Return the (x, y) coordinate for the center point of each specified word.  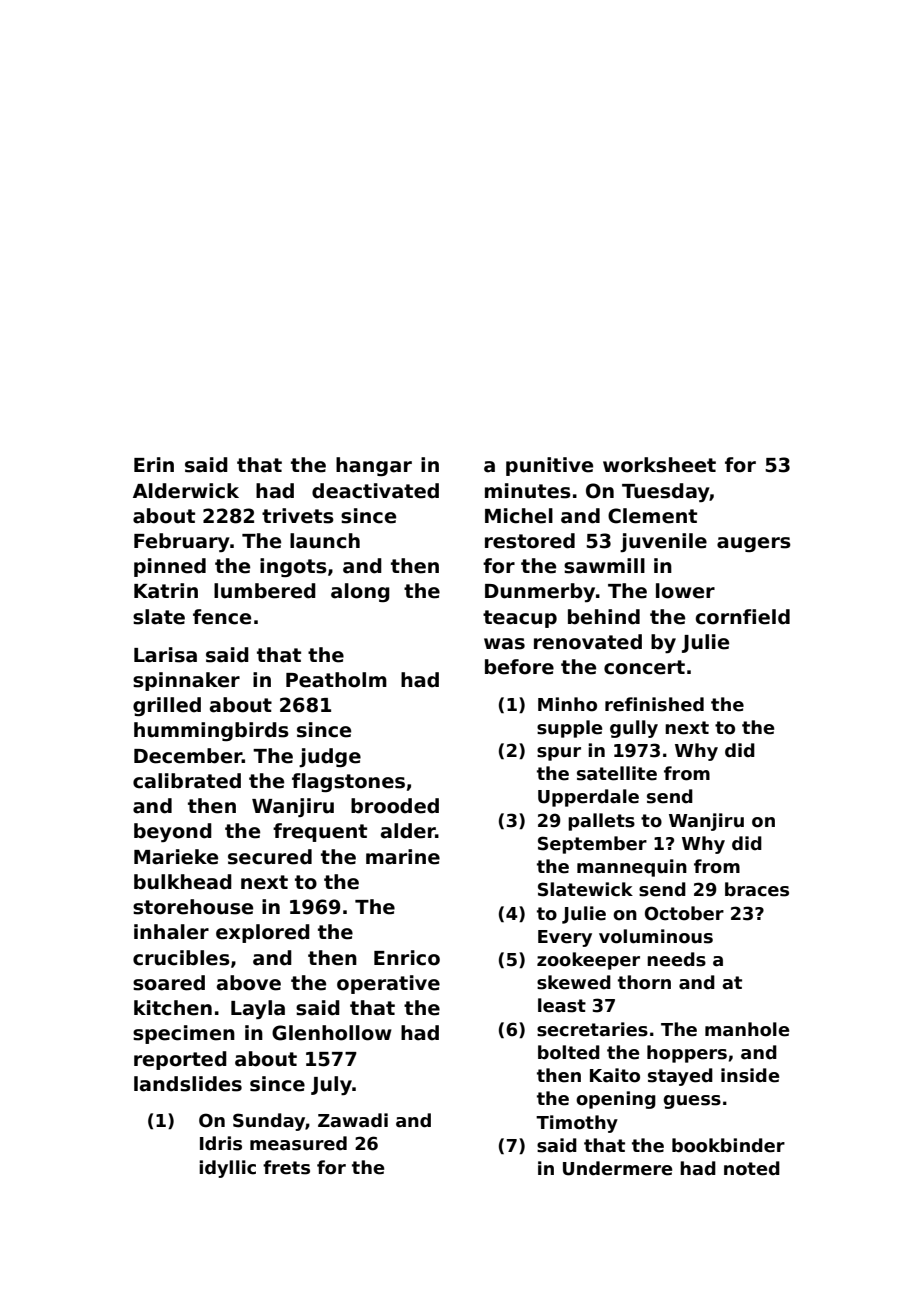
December (188, 756)
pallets (601, 822)
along (360, 592)
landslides (188, 1084)
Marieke (176, 857)
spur (559, 754)
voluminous (656, 936)
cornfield (743, 617)
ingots (293, 567)
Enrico (407, 958)
